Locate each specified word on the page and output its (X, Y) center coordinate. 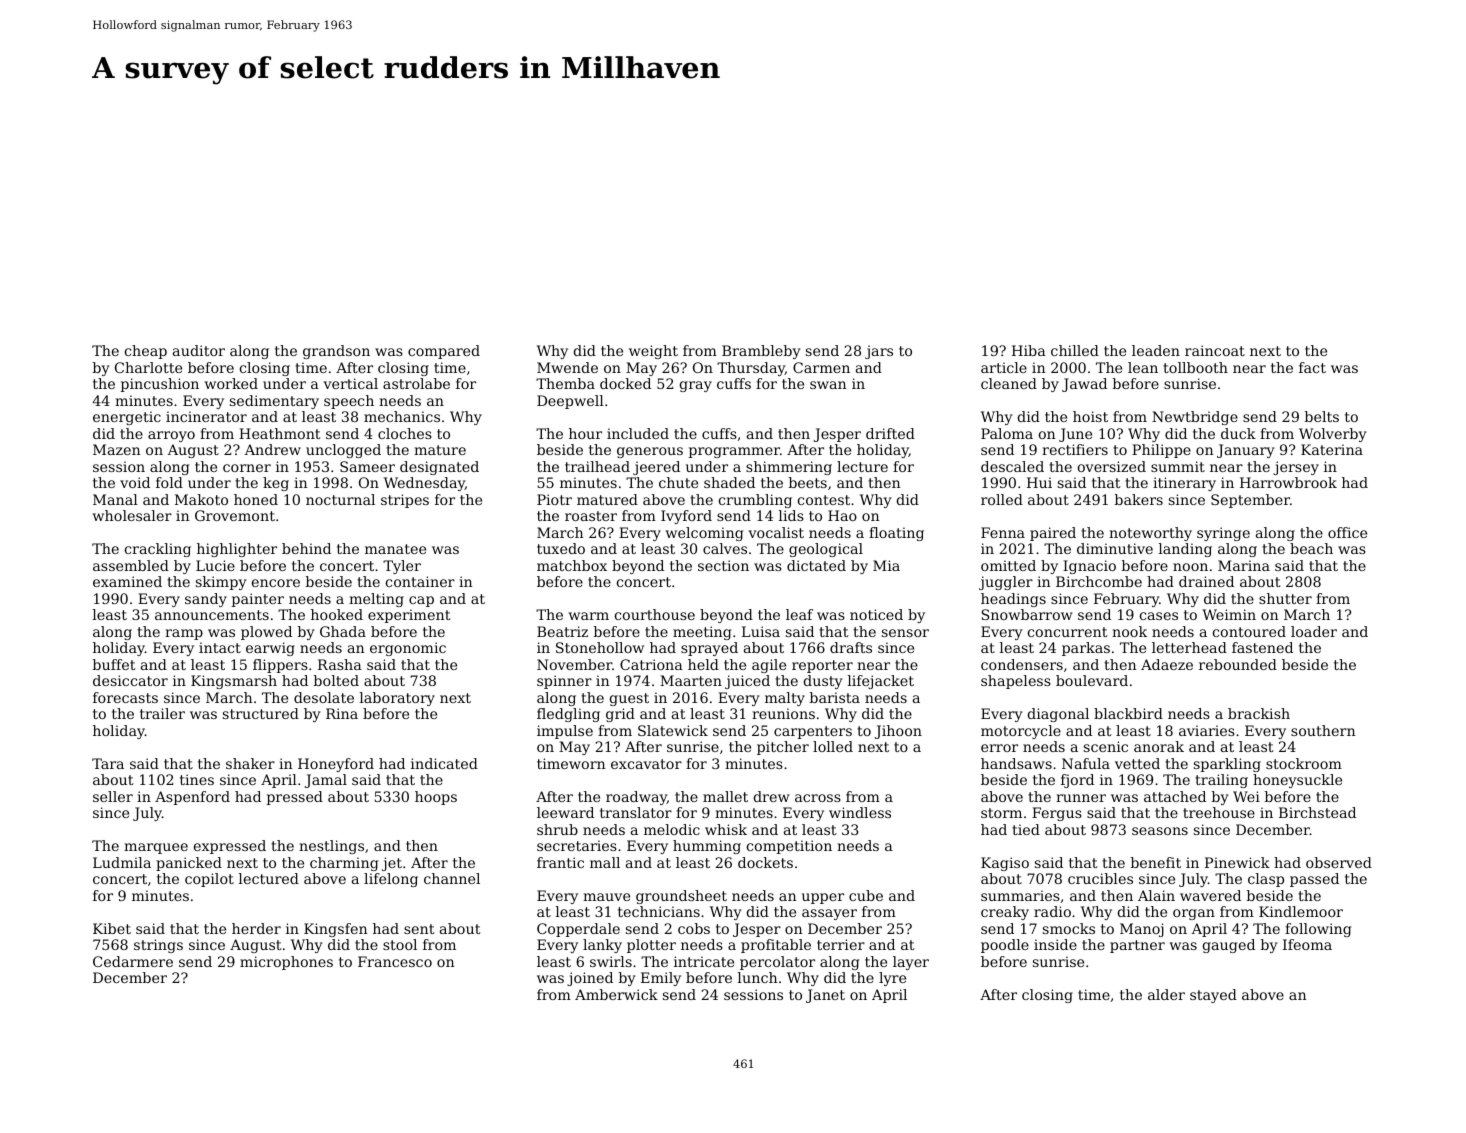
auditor (199, 350)
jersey (1296, 468)
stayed (1213, 996)
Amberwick (616, 994)
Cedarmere (133, 961)
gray (696, 386)
